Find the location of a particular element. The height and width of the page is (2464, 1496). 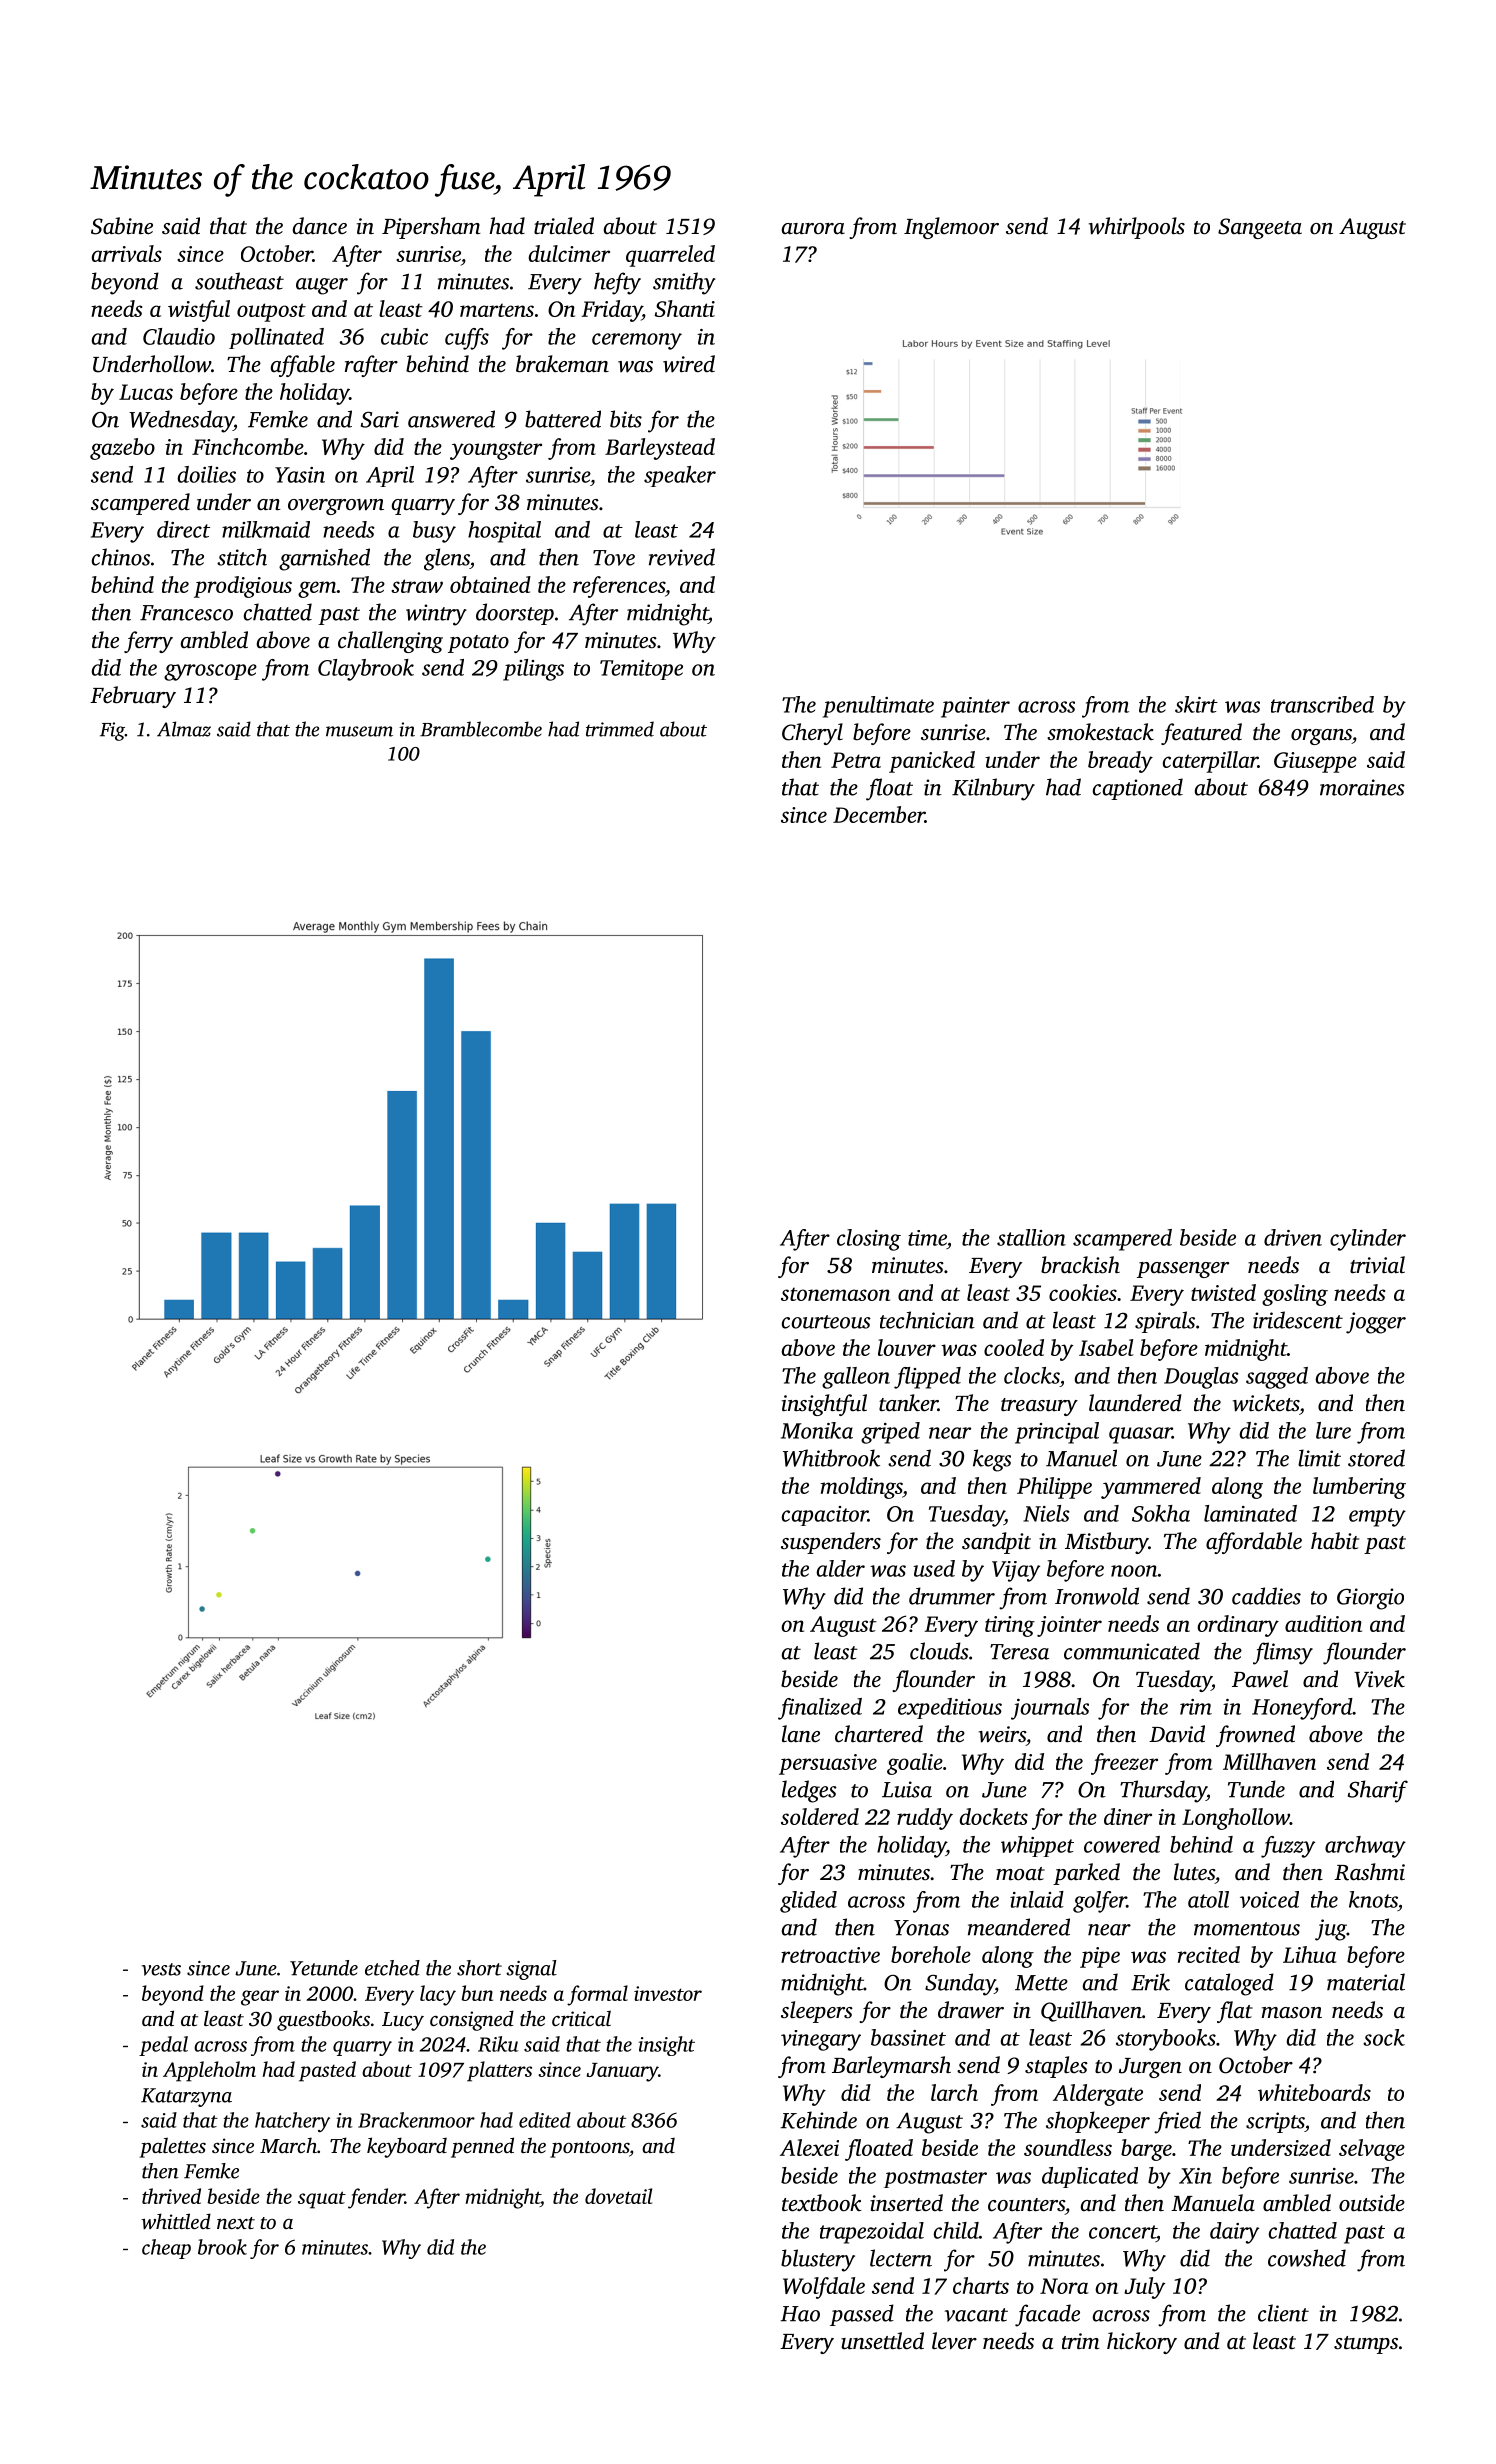

Sabine is located at coordinates (122, 226).
